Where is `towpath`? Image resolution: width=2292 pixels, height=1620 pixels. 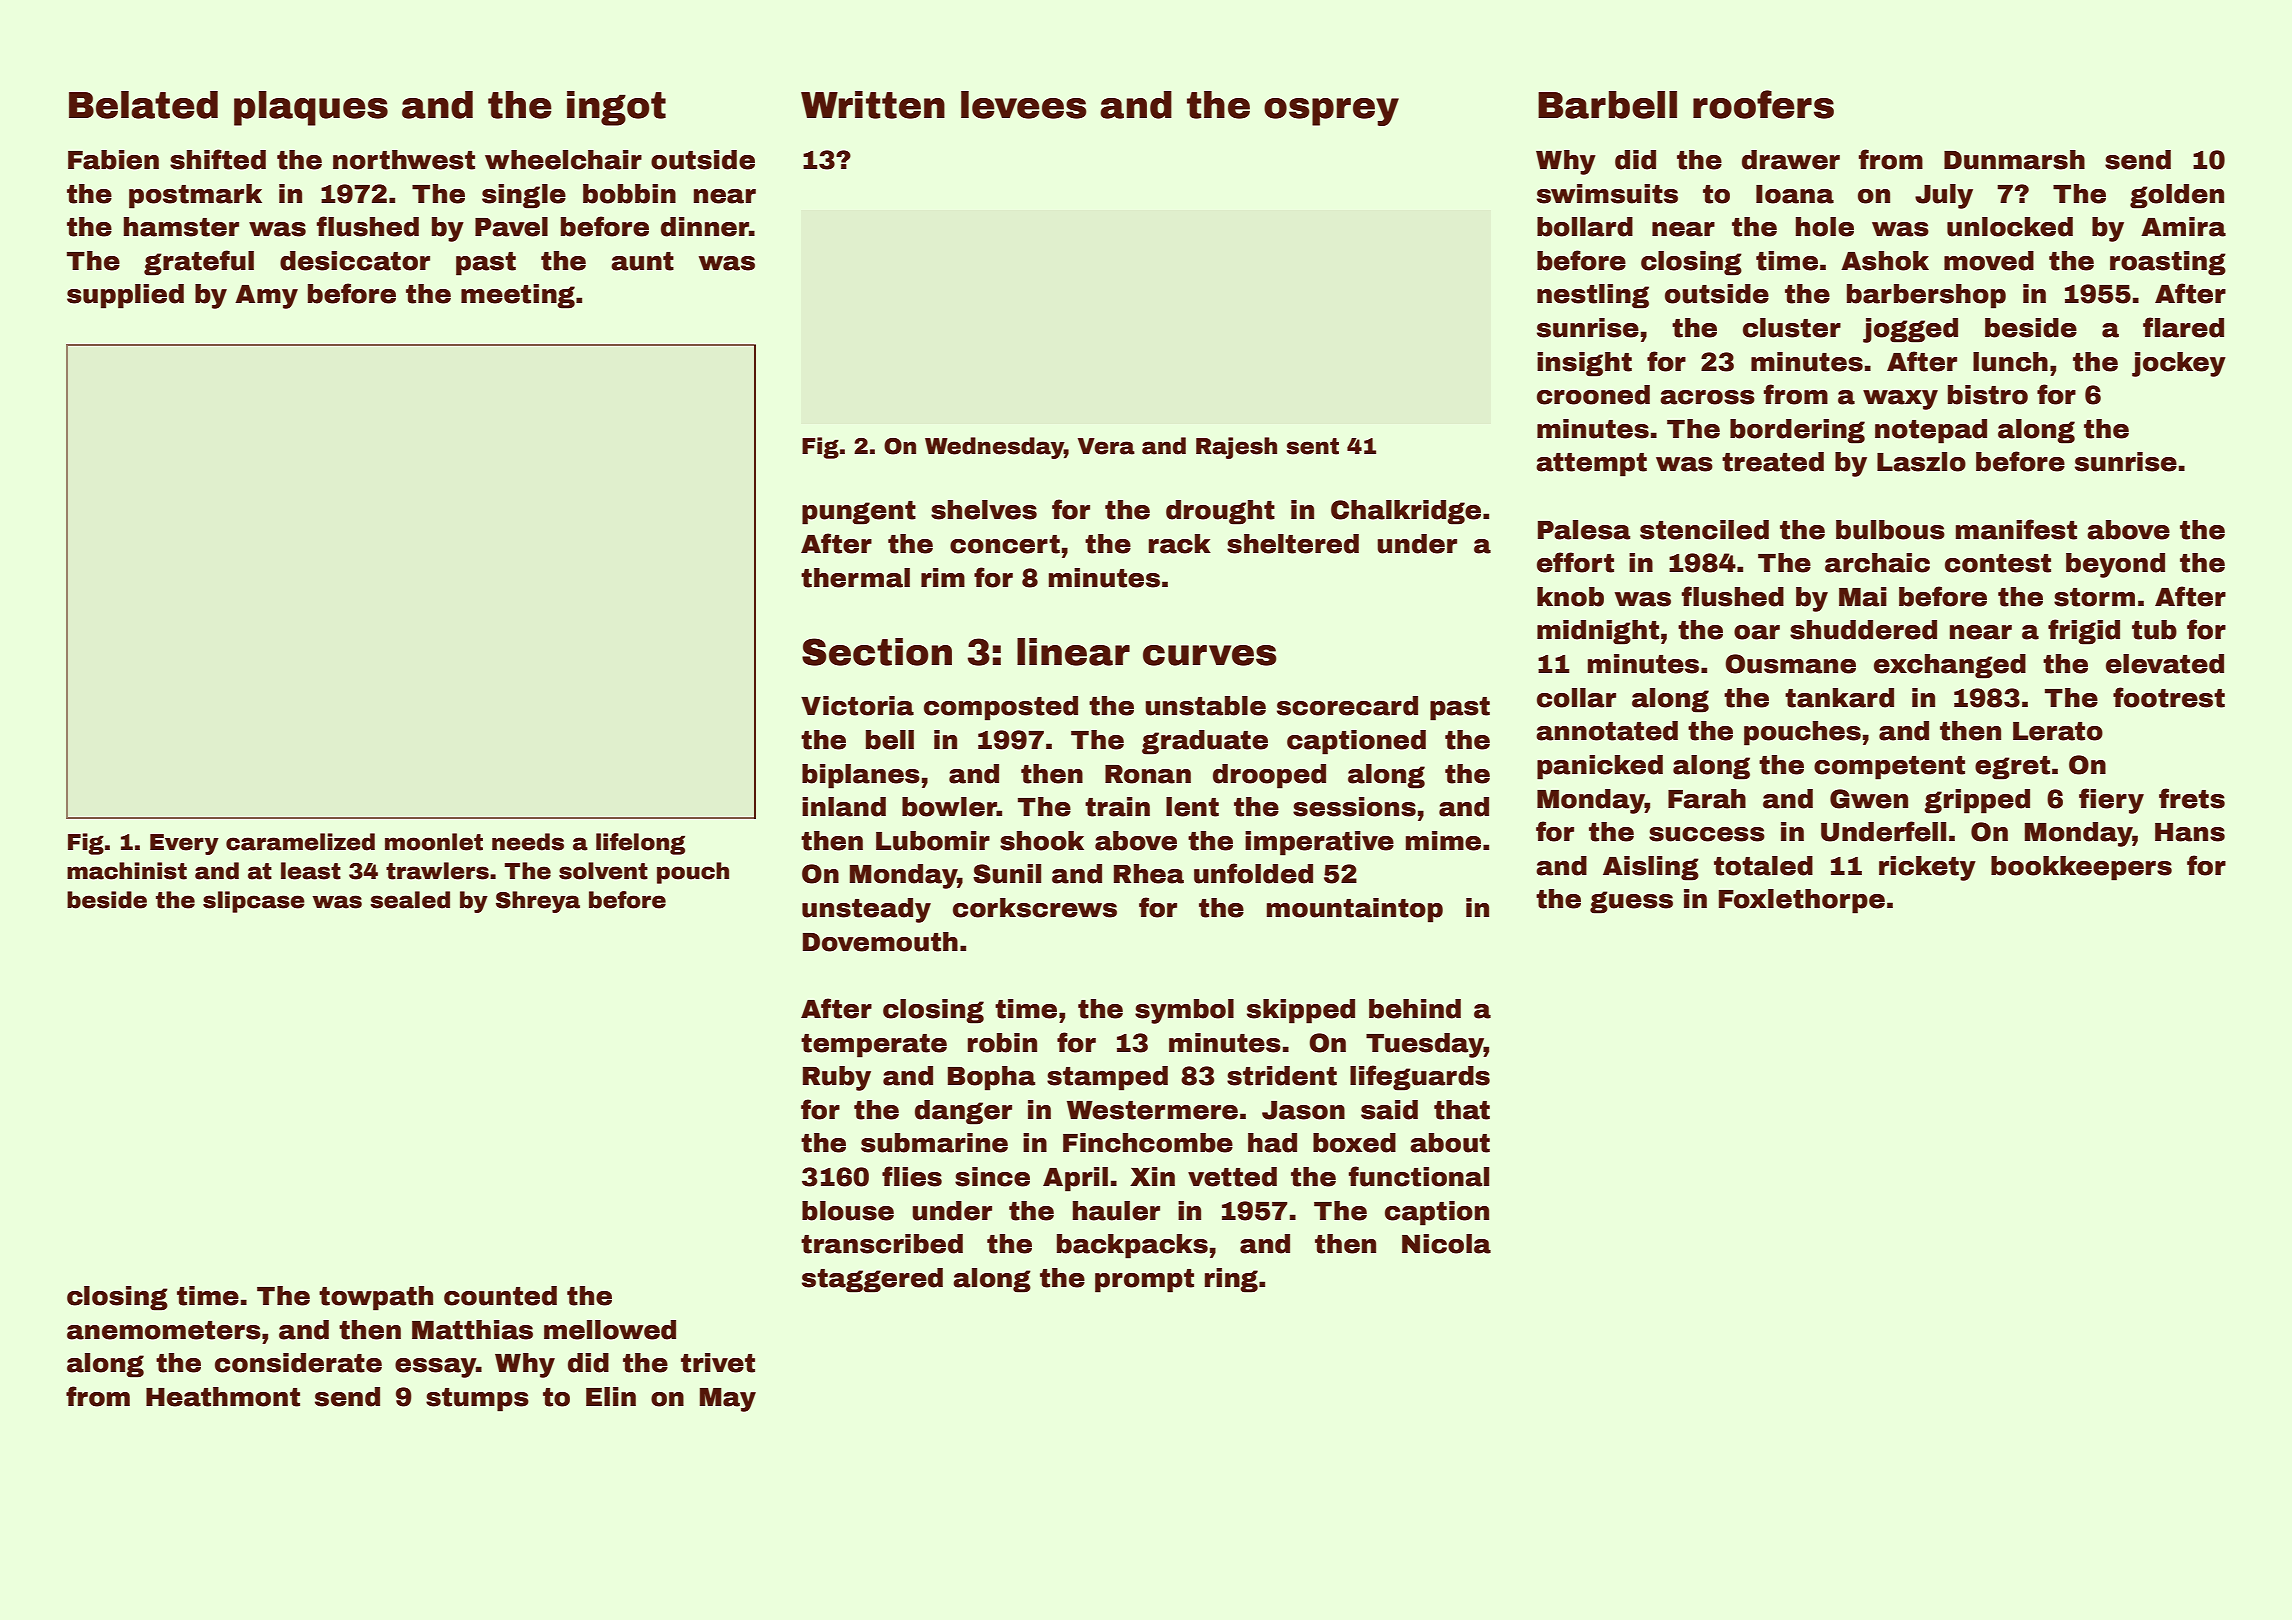 towpath is located at coordinates (376, 1298).
